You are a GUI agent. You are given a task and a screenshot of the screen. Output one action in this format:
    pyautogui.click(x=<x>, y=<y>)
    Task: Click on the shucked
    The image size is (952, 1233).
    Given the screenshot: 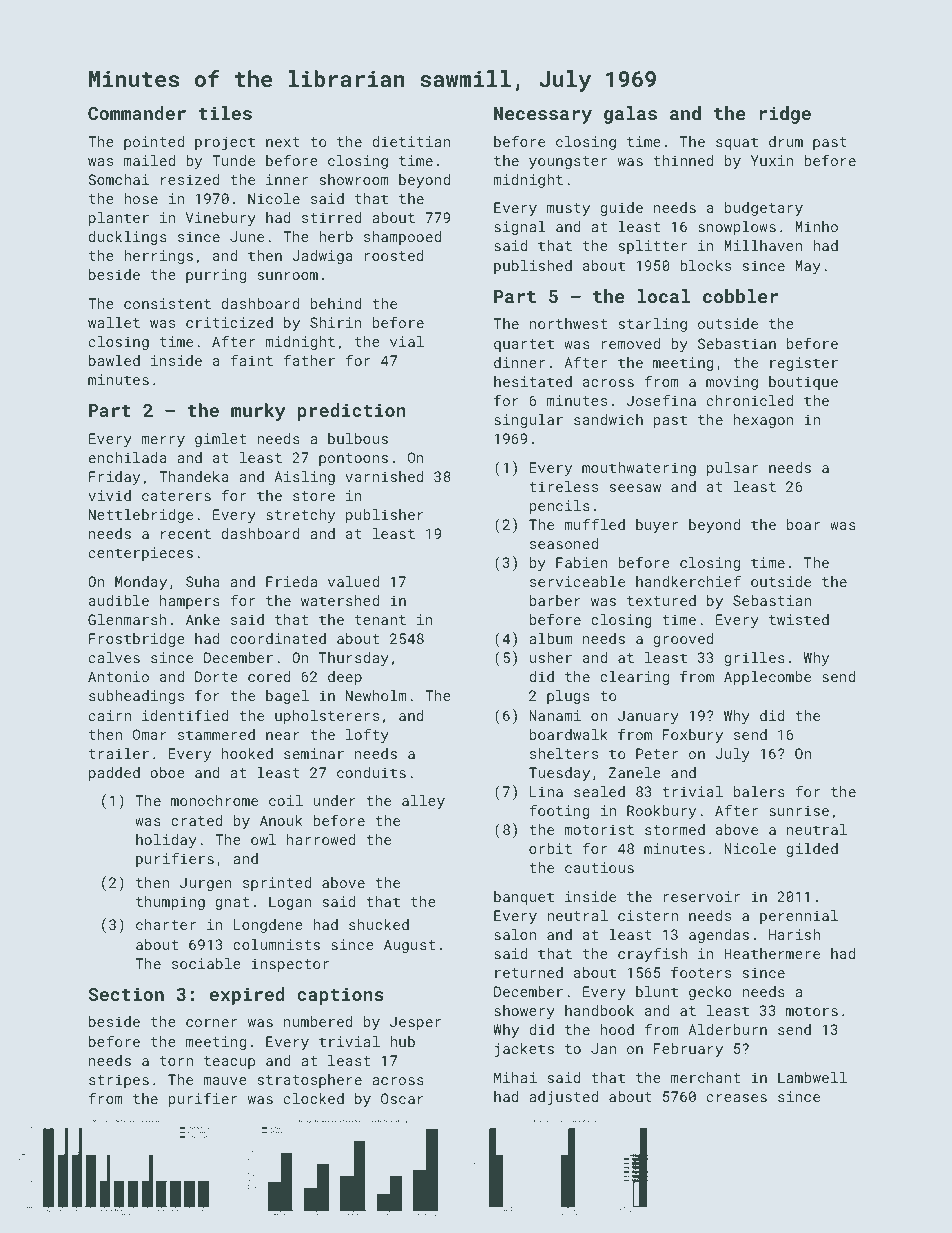 What is the action you would take?
    pyautogui.click(x=379, y=924)
